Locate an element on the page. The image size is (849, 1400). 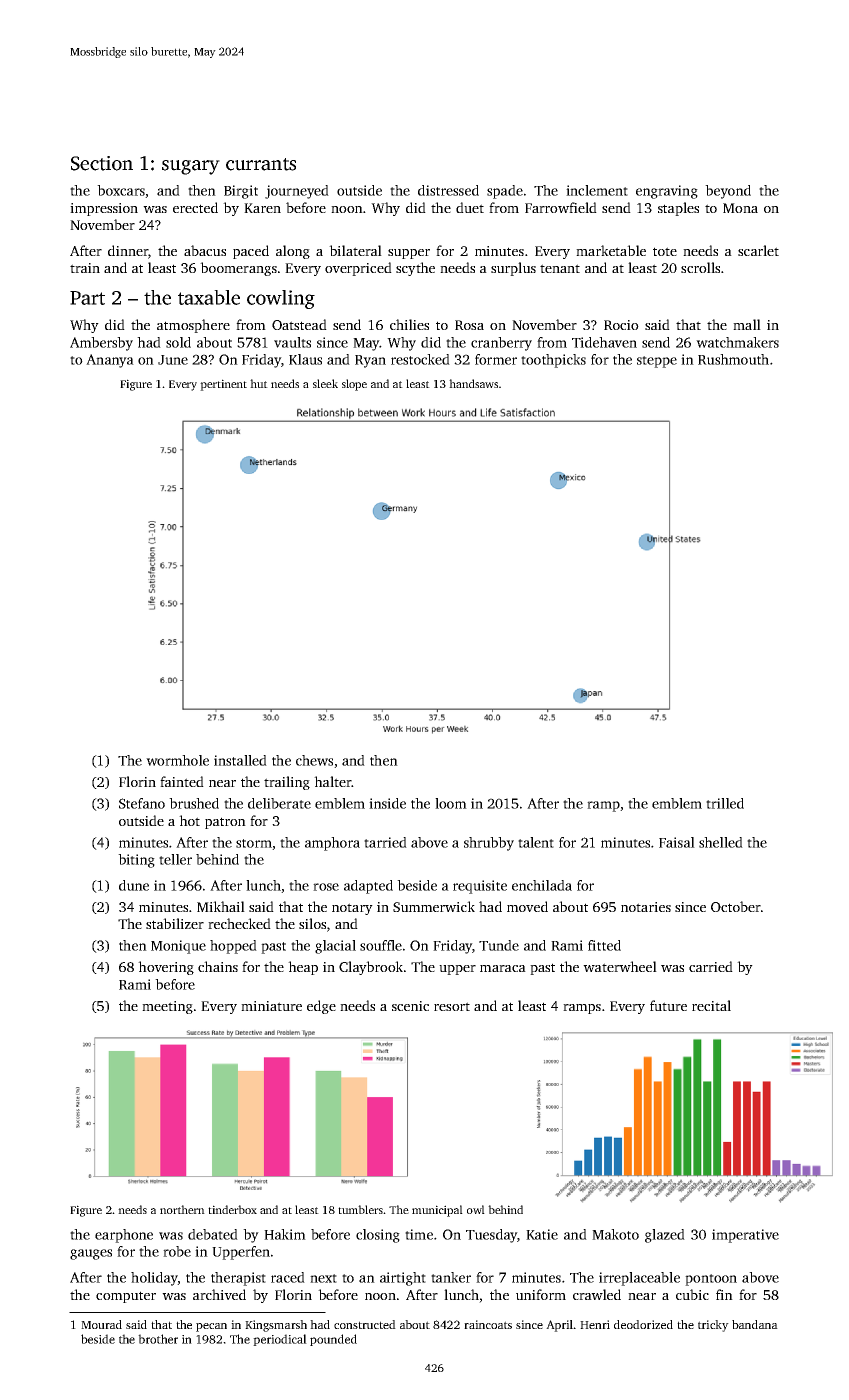
adapted is located at coordinates (368, 887).
